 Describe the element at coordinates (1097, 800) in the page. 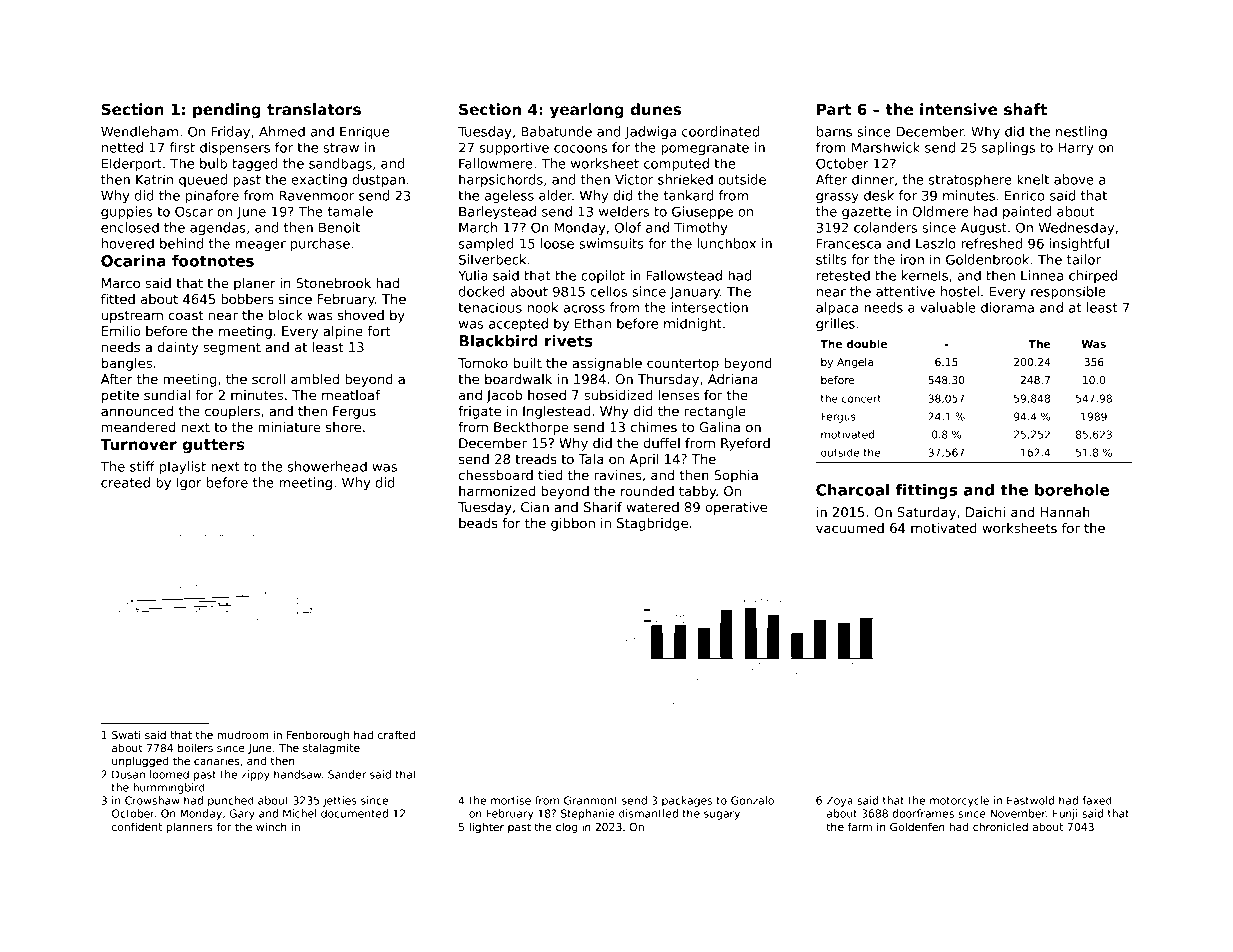

I see `faxed` at that location.
